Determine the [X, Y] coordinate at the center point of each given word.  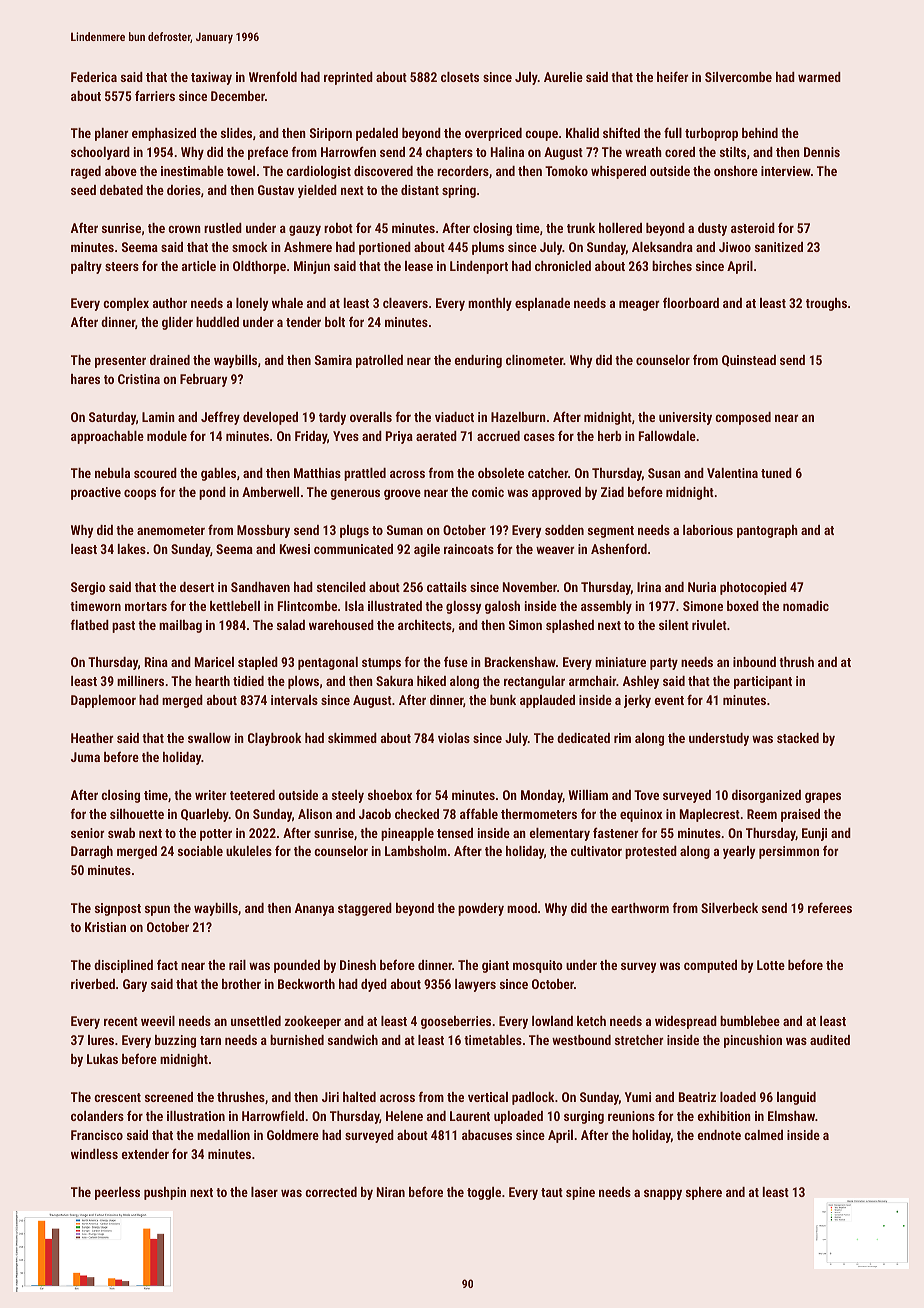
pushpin [165, 1193]
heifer [672, 76]
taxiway [211, 78]
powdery [481, 909]
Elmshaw [791, 1116]
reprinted [348, 78]
